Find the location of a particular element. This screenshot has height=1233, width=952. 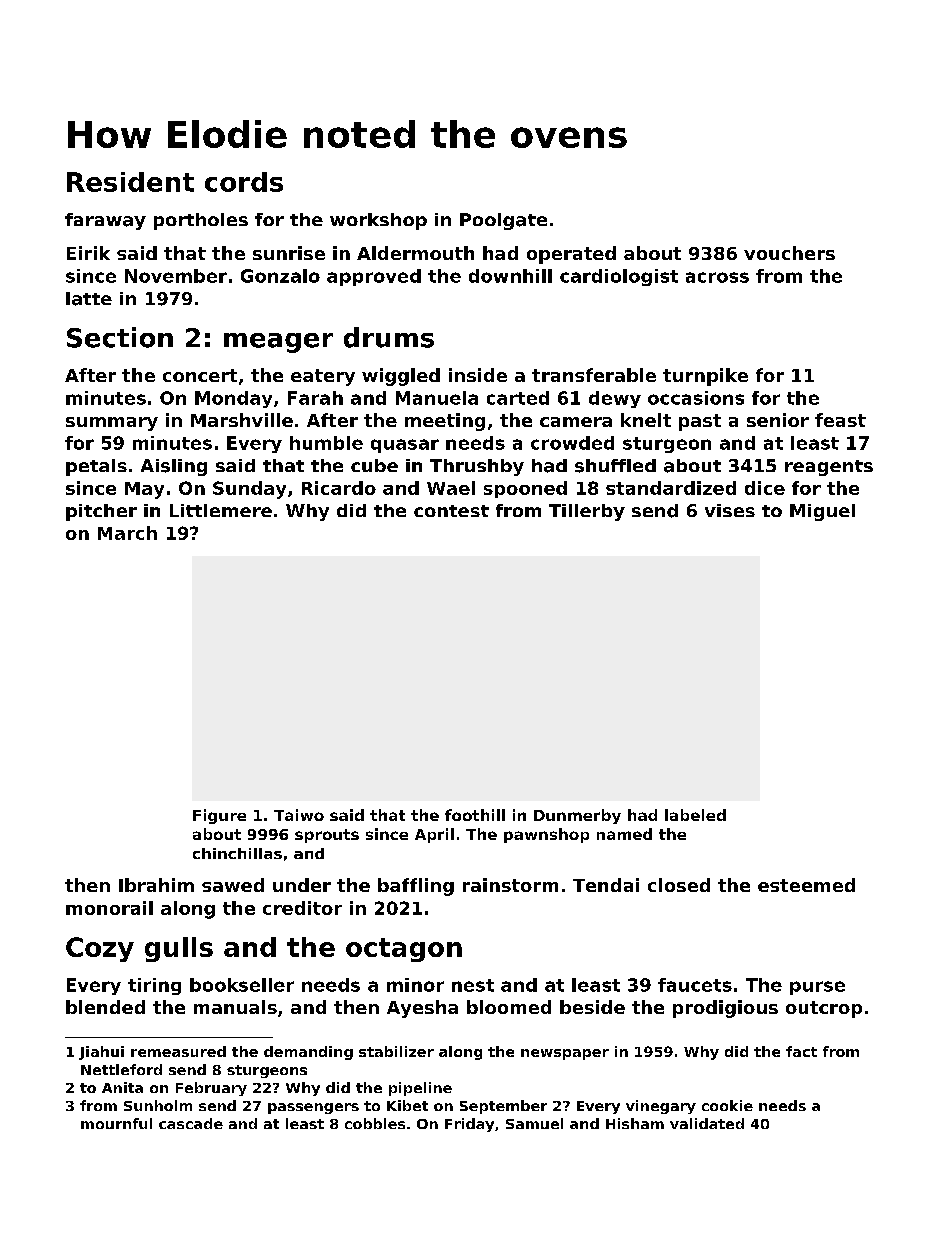

vises is located at coordinates (730, 510).
